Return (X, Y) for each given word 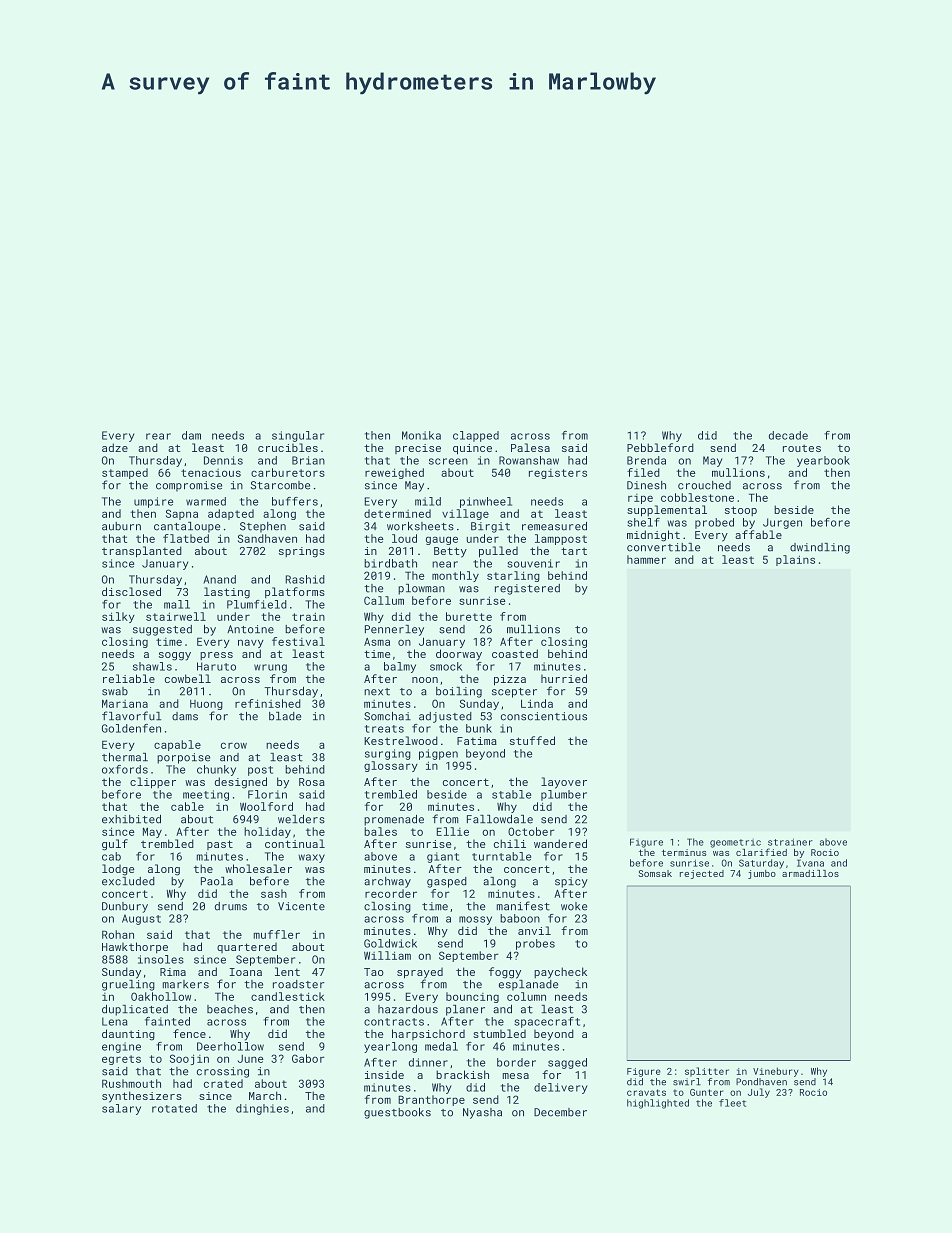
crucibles (288, 447)
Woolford (266, 806)
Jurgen (782, 523)
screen (448, 461)
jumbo (762, 874)
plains (795, 560)
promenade (394, 820)
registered (527, 589)
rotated (174, 1108)
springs (302, 552)
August (141, 919)
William (387, 955)
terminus (684, 852)
